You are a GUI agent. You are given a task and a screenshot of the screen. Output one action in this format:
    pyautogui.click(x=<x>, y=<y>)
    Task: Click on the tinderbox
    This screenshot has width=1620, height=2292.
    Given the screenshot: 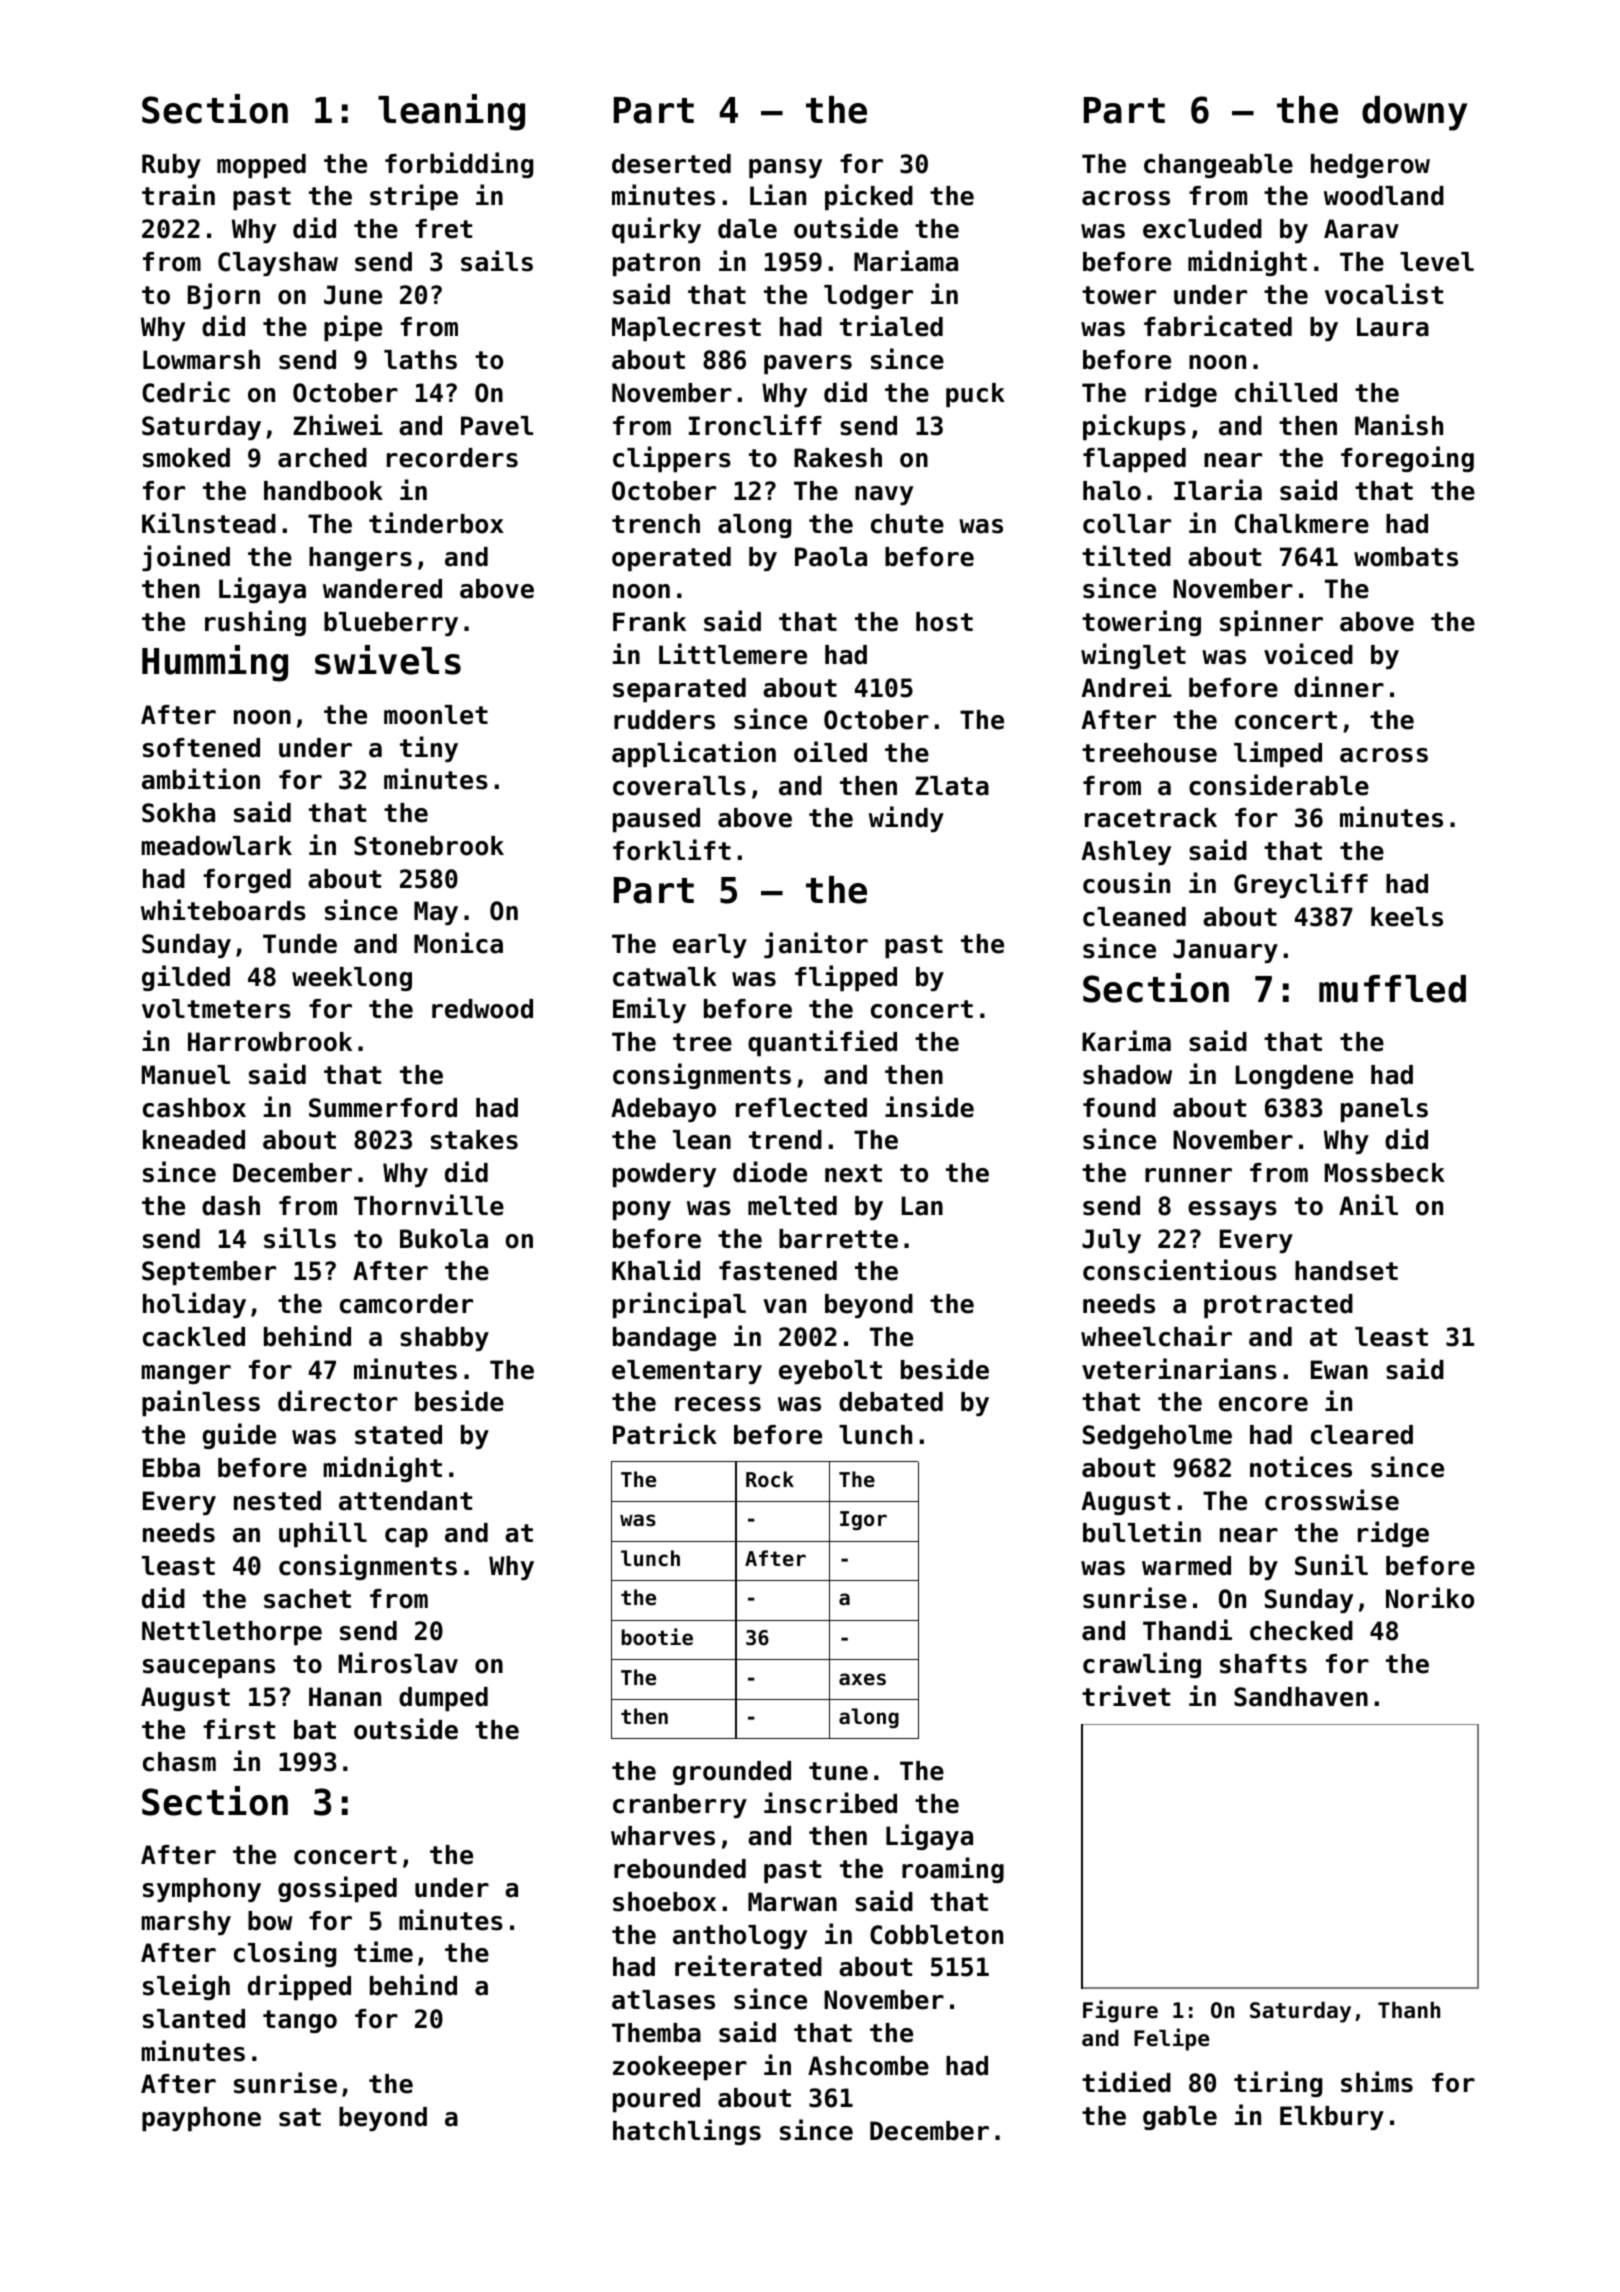 What is the action you would take?
    pyautogui.click(x=436, y=523)
